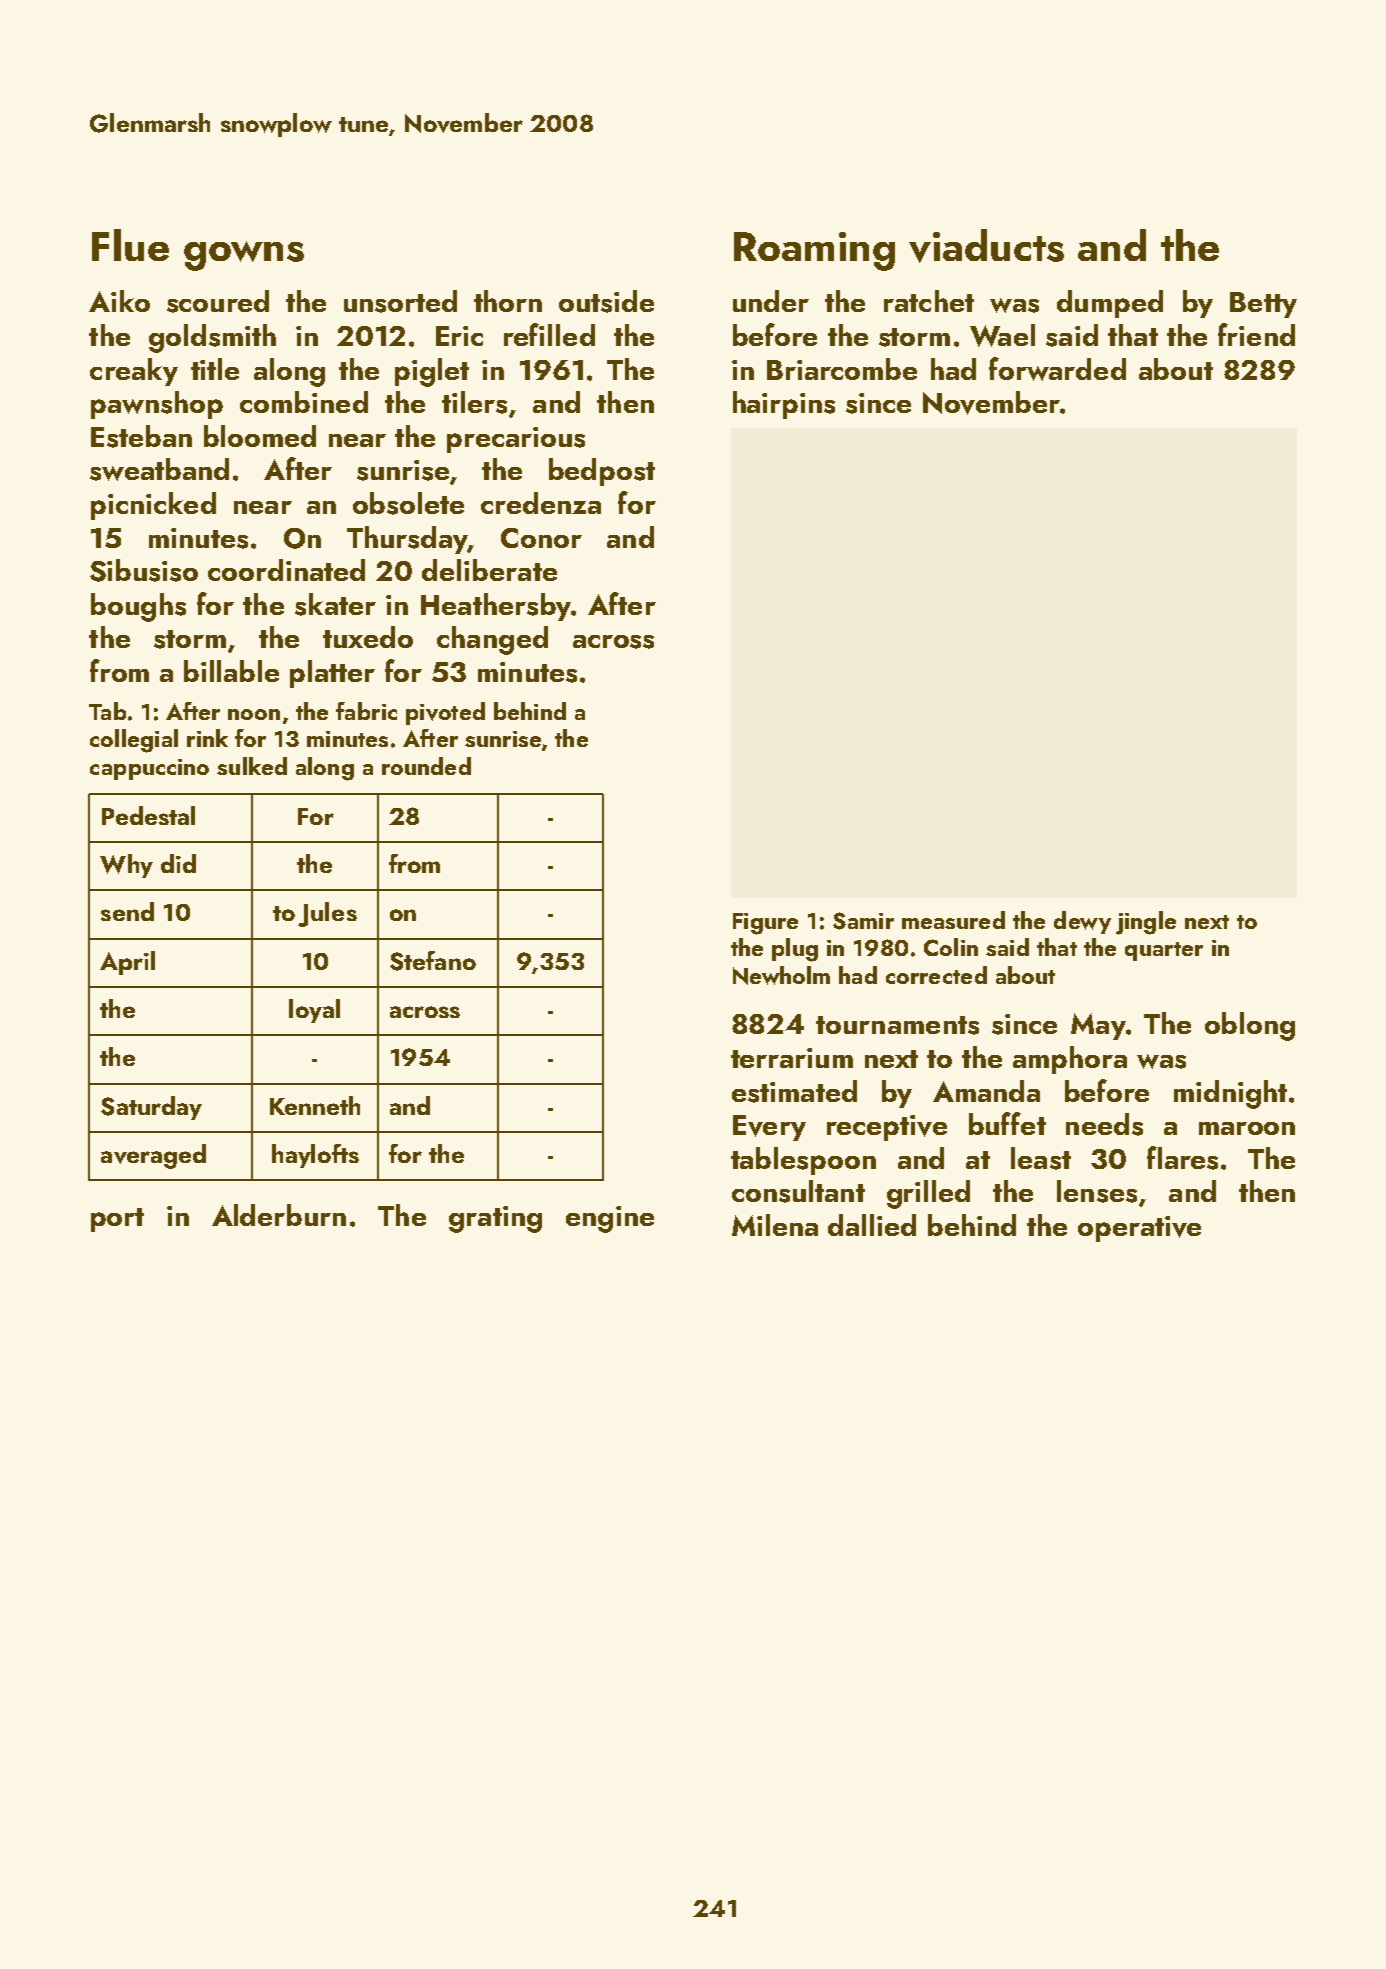 The height and width of the screenshot is (1969, 1386). What do you see at coordinates (127, 963) in the screenshot?
I see `April` at bounding box center [127, 963].
